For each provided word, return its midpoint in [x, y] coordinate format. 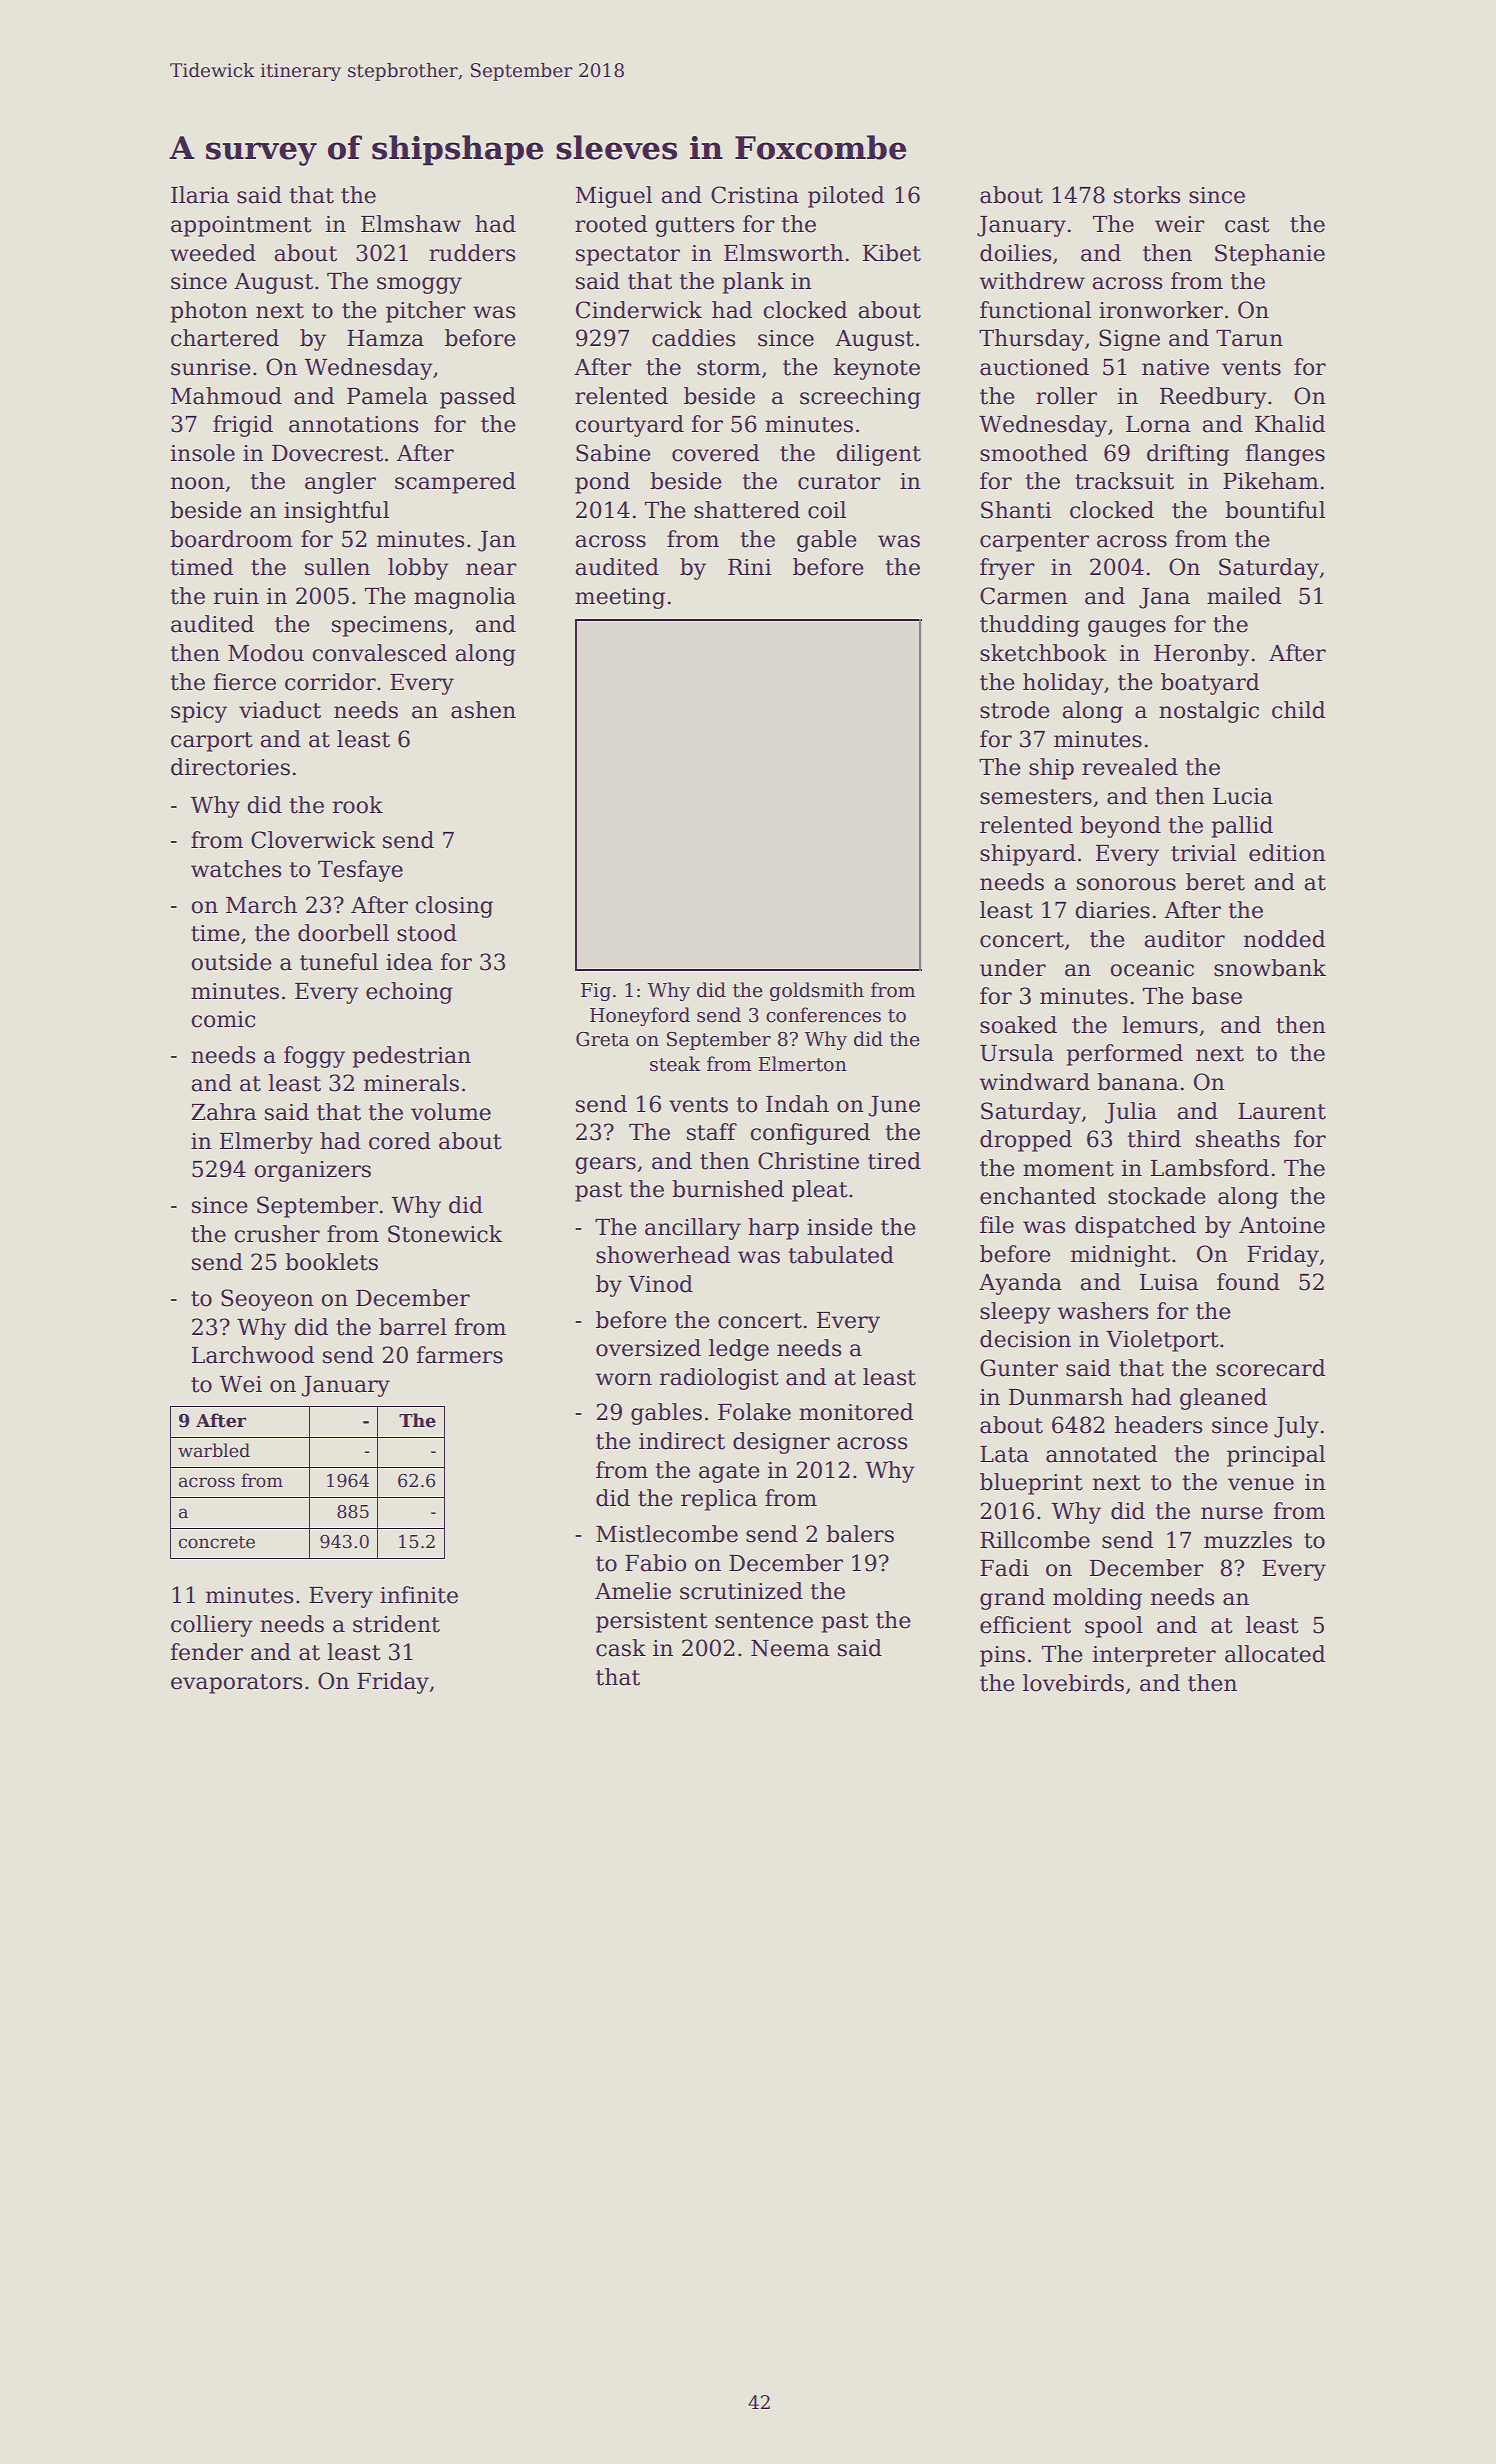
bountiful [1275, 510]
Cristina [755, 195]
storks [1147, 195]
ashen [483, 710]
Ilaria [200, 195]
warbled [214, 1450]
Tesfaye [360, 871]
